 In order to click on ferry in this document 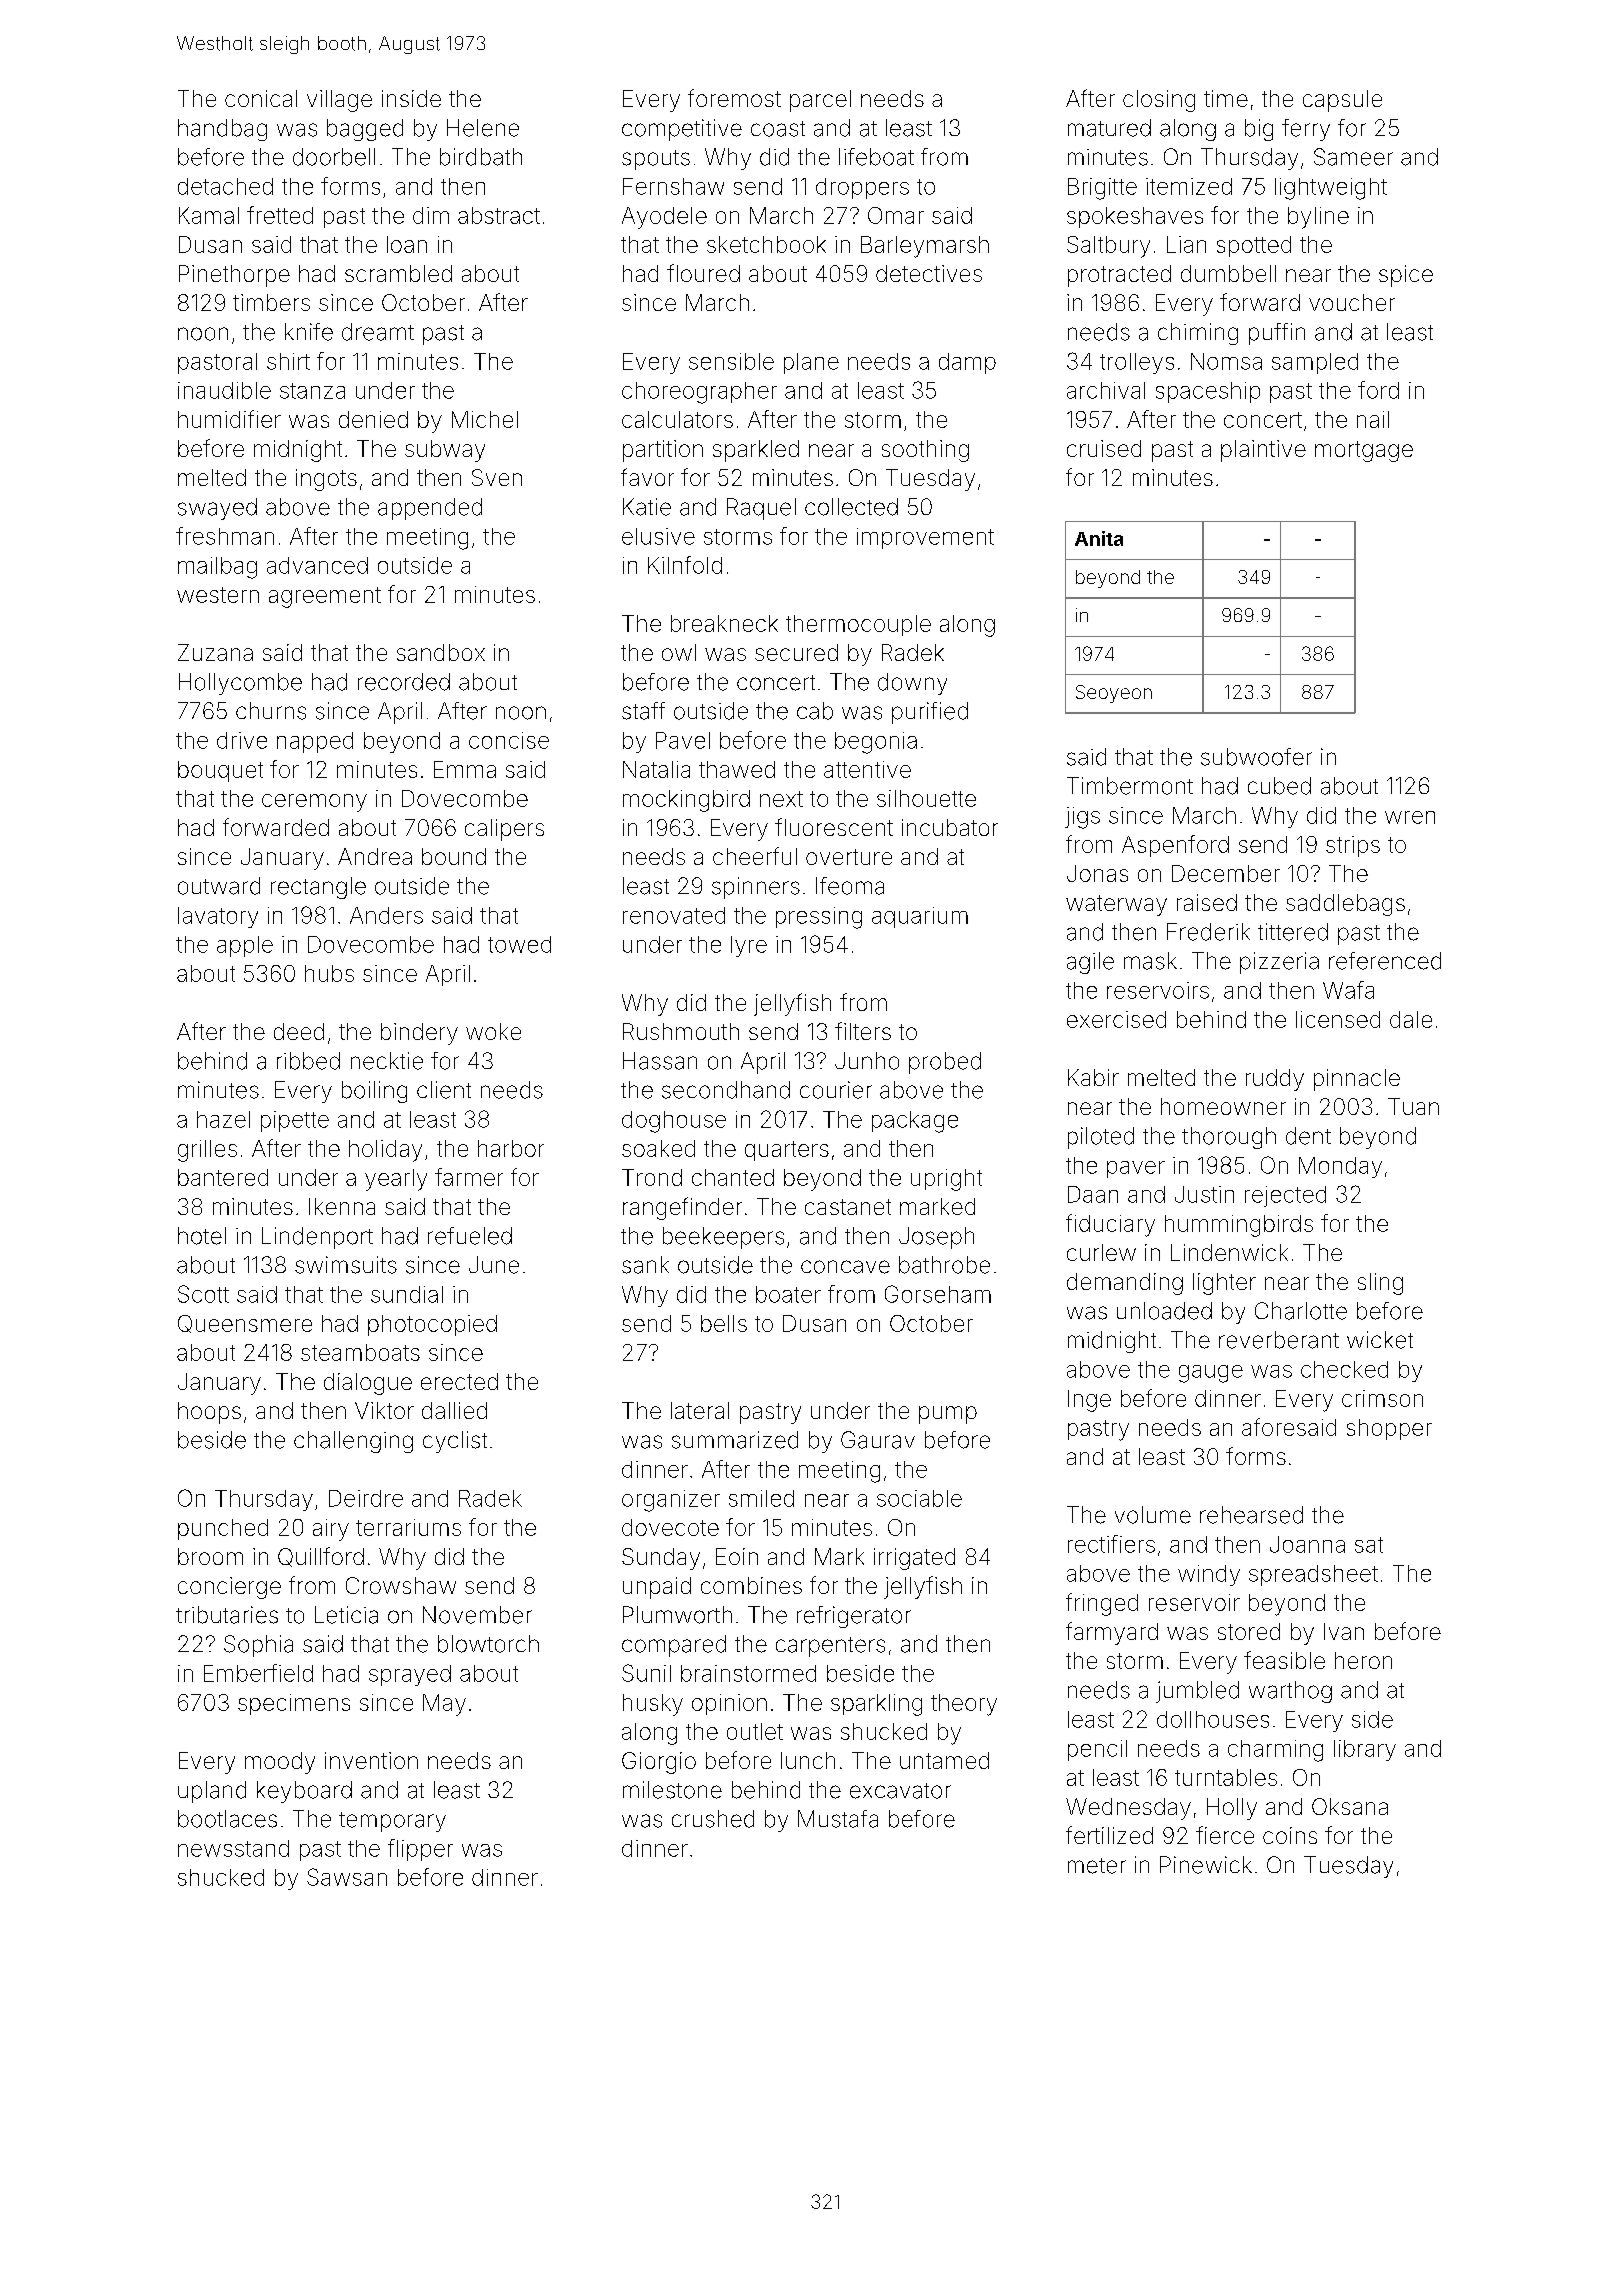, I will do `click(1306, 130)`.
